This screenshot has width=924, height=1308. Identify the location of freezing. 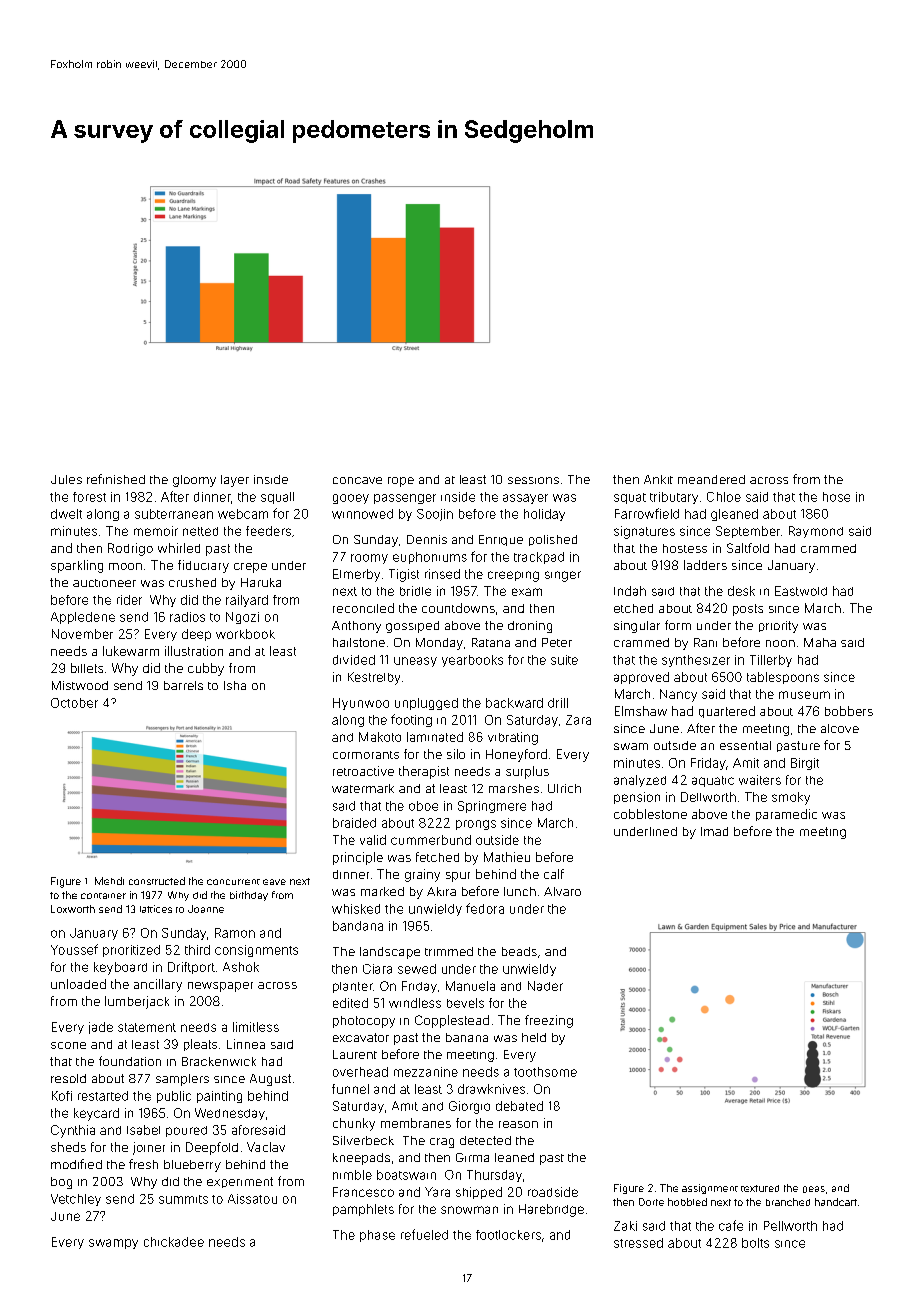
(549, 1021).
